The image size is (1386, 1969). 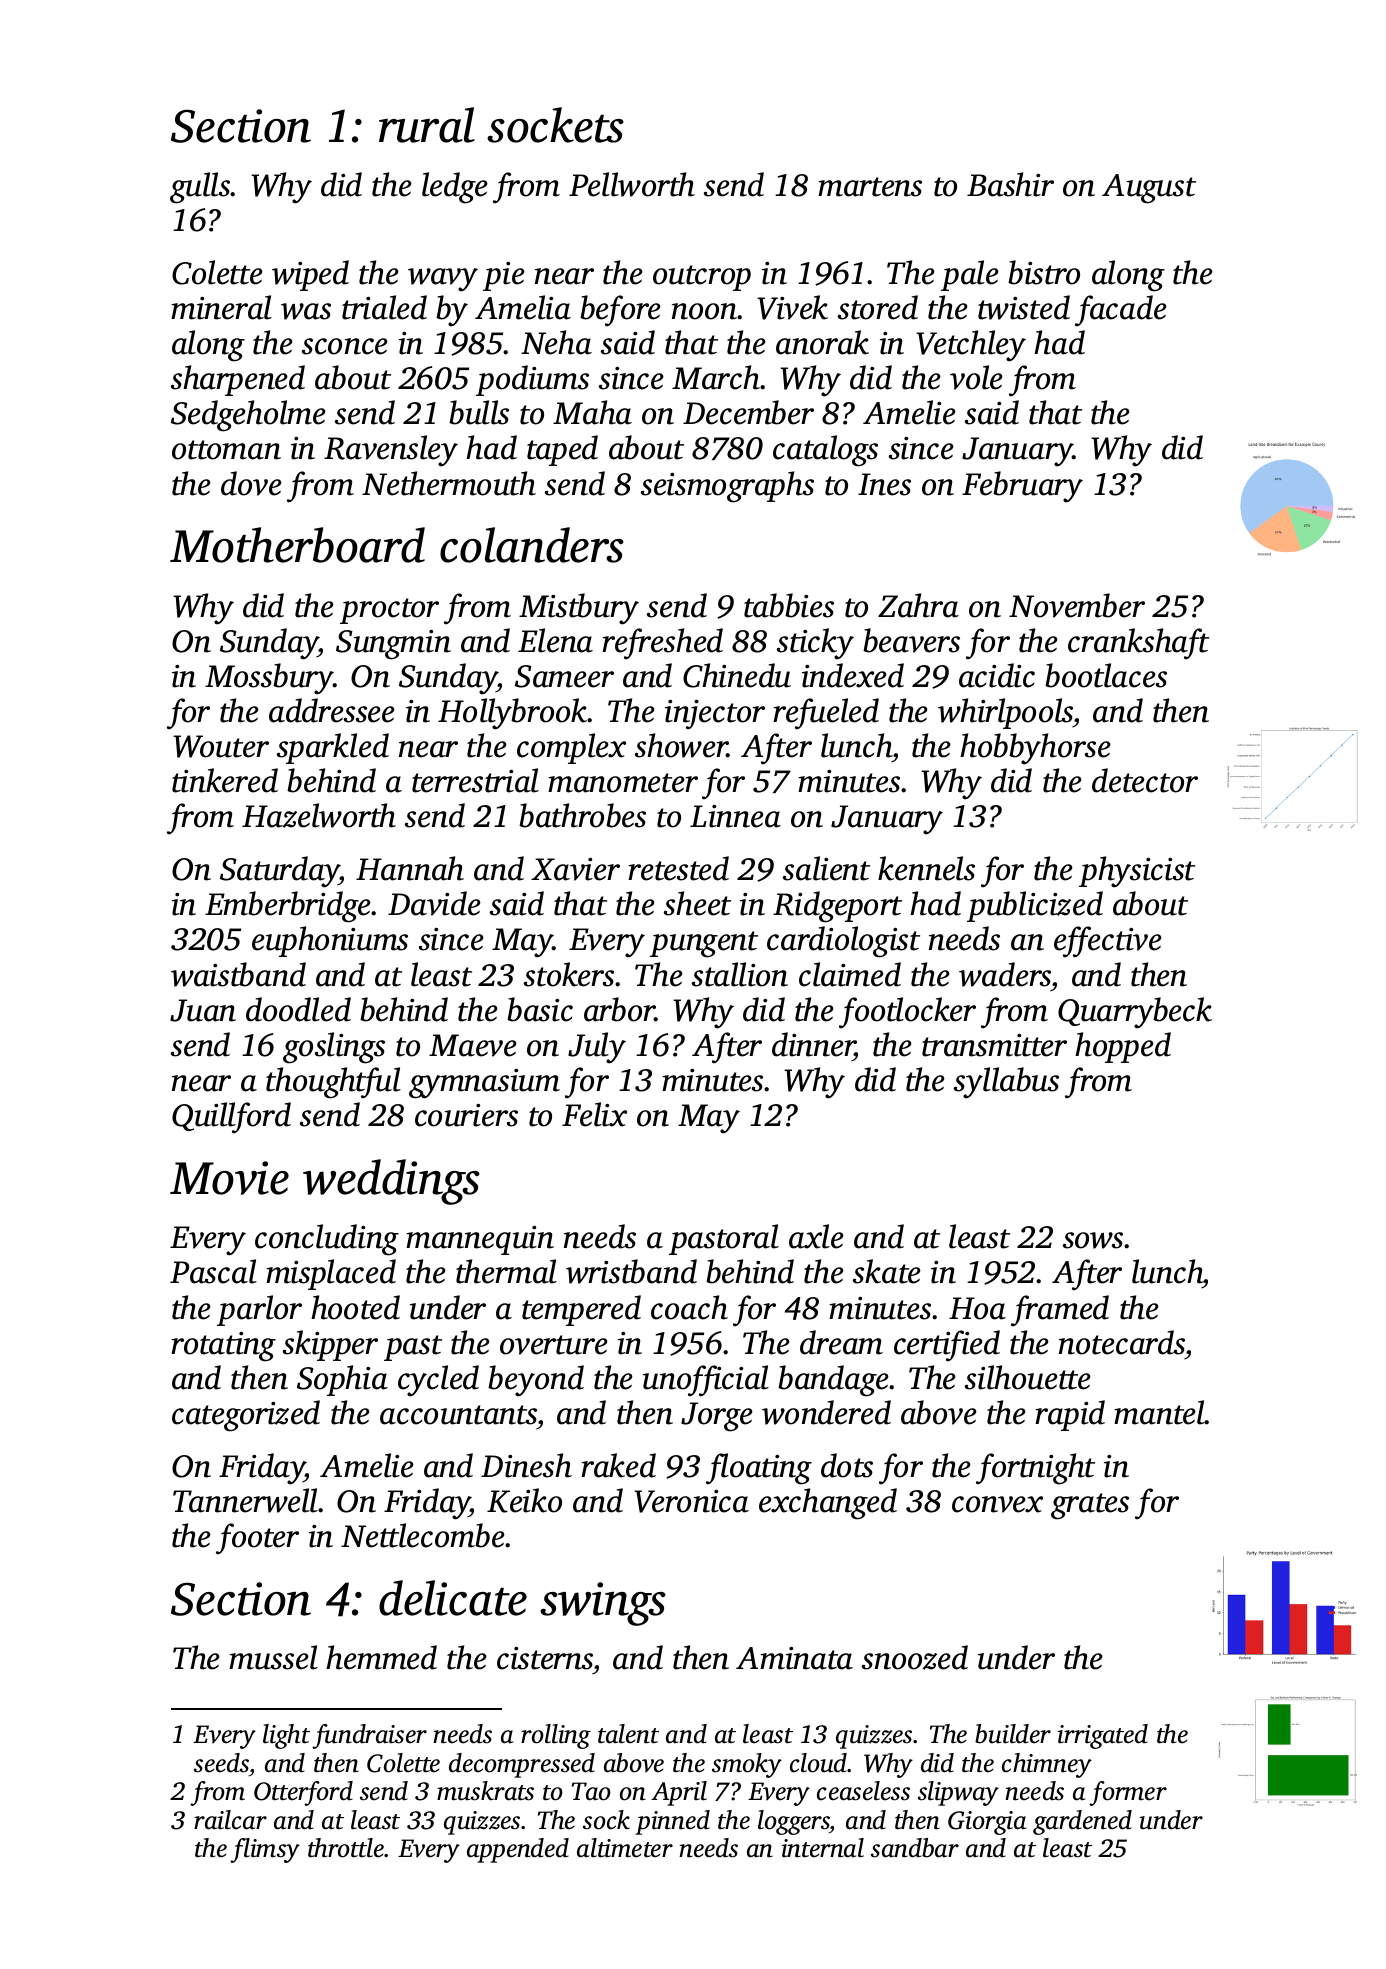 What do you see at coordinates (1145, 780) in the screenshot?
I see `detector` at bounding box center [1145, 780].
